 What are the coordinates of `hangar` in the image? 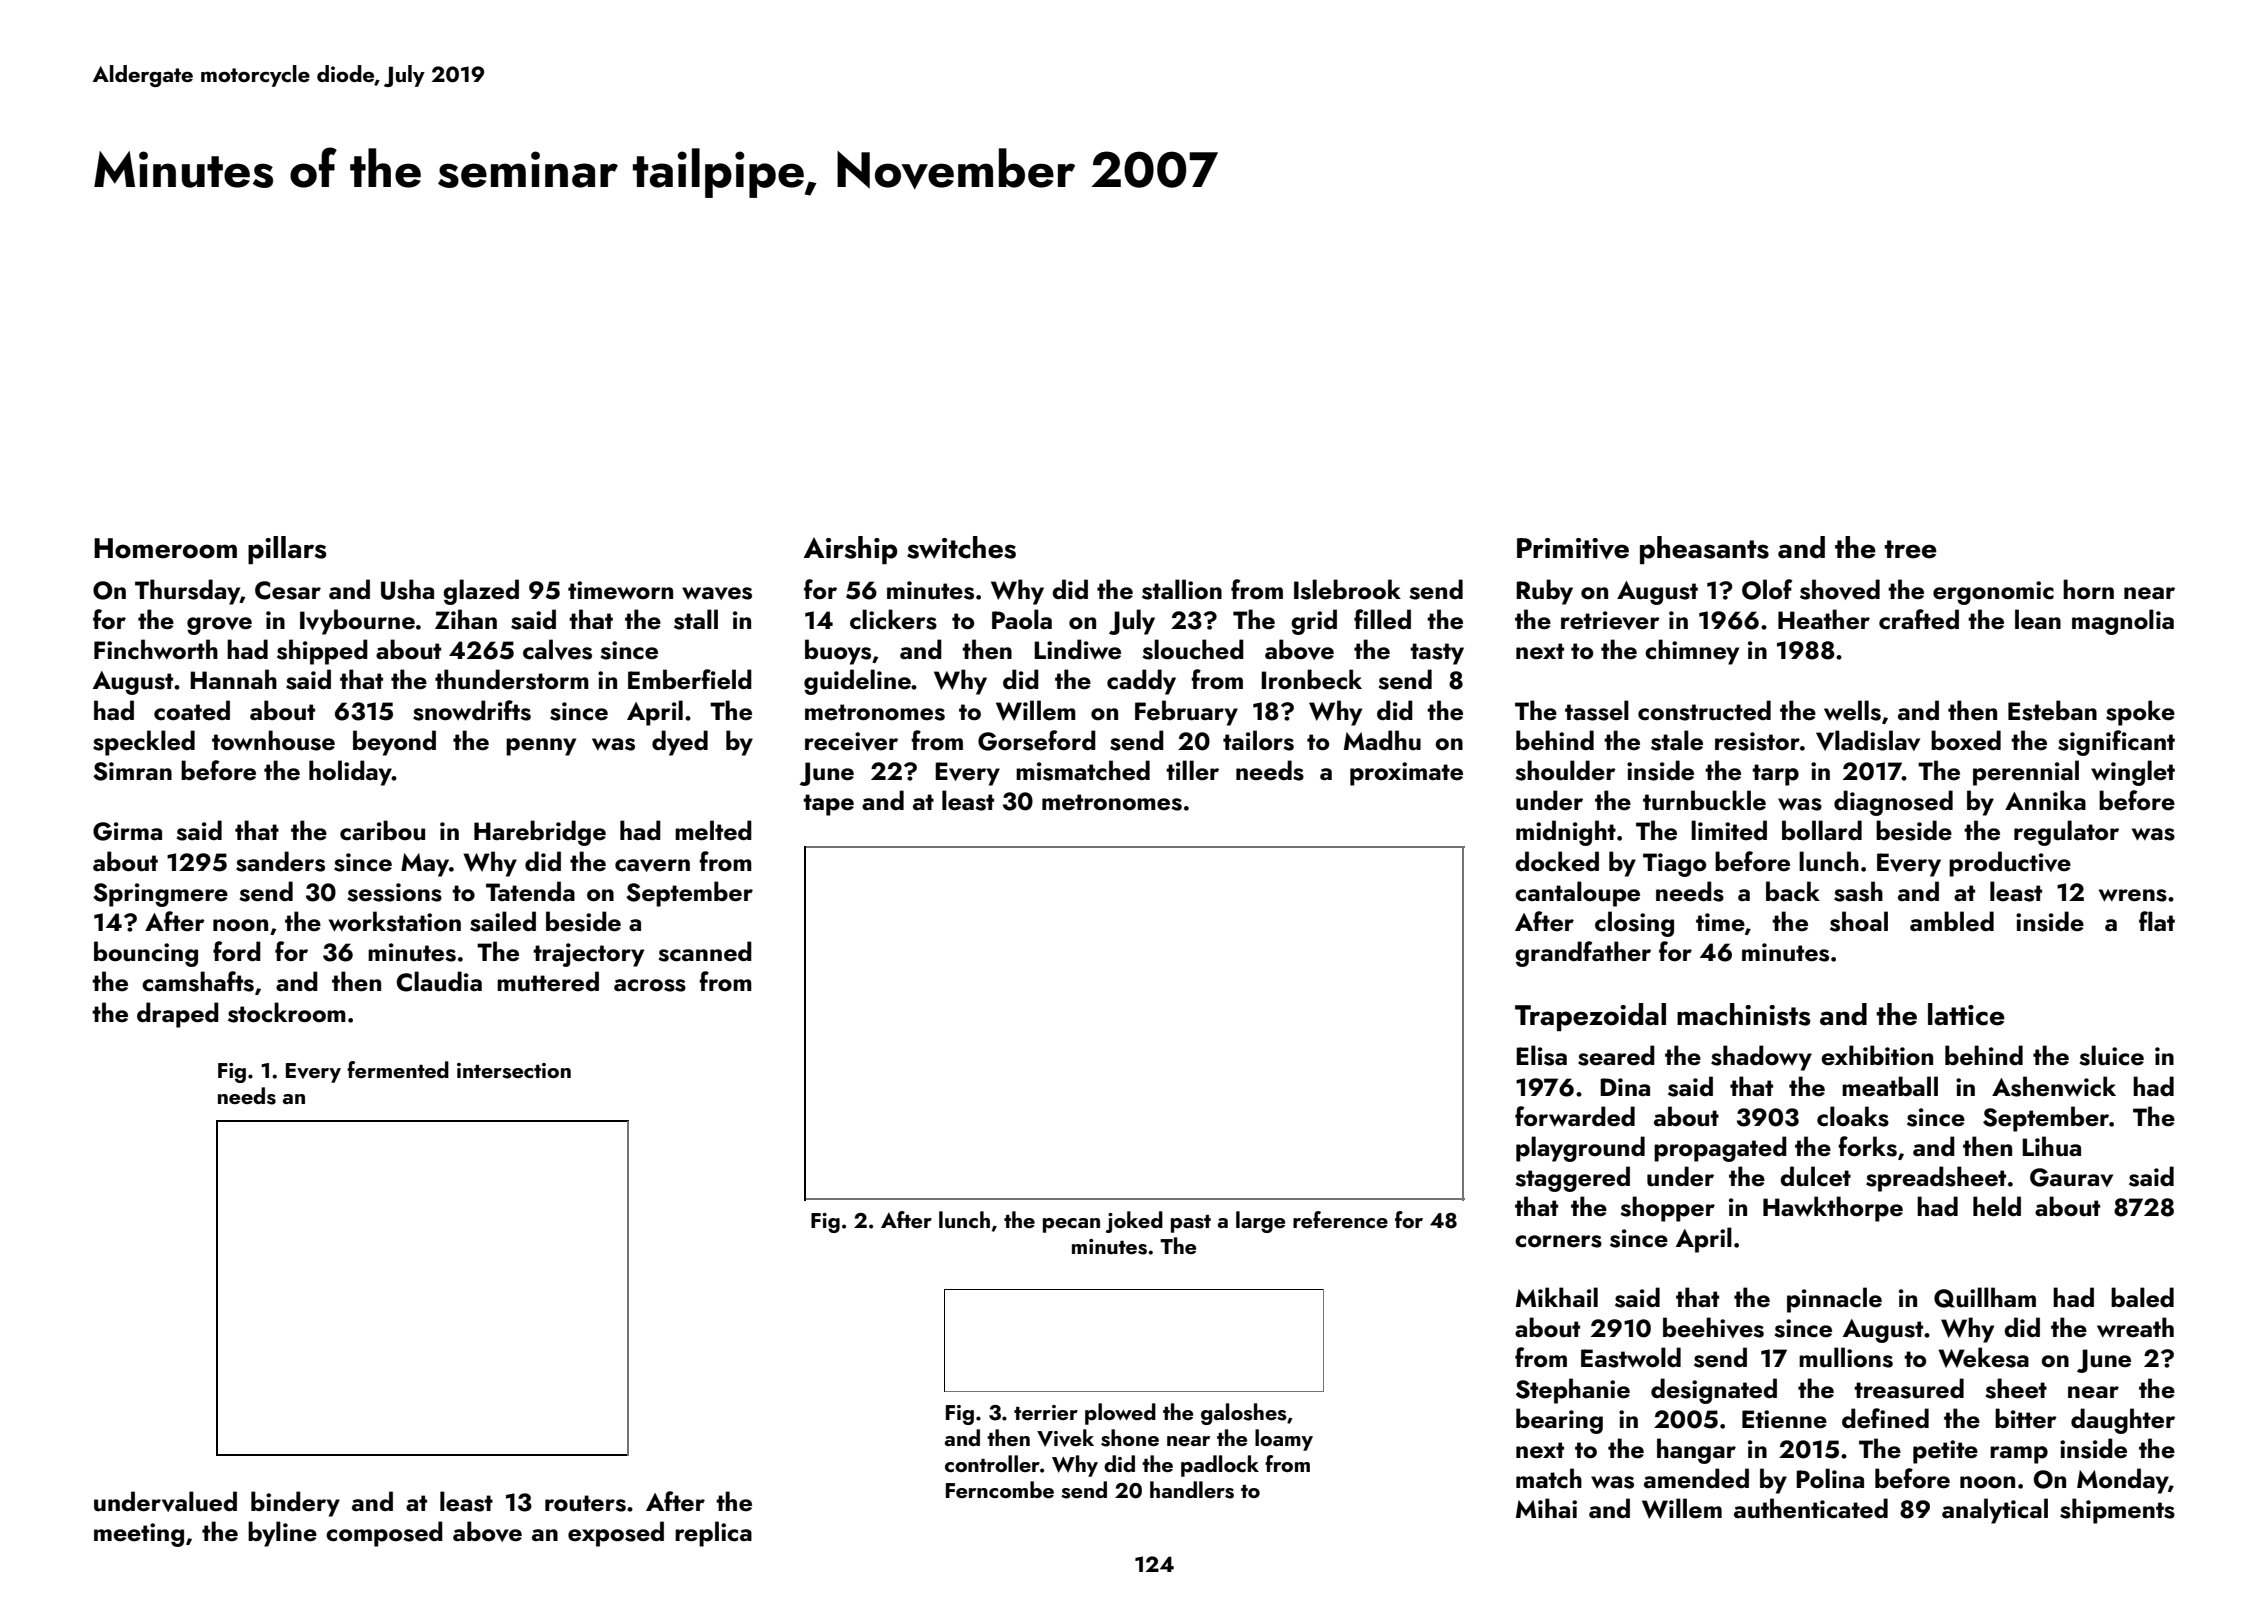 It's located at (1696, 1451).
